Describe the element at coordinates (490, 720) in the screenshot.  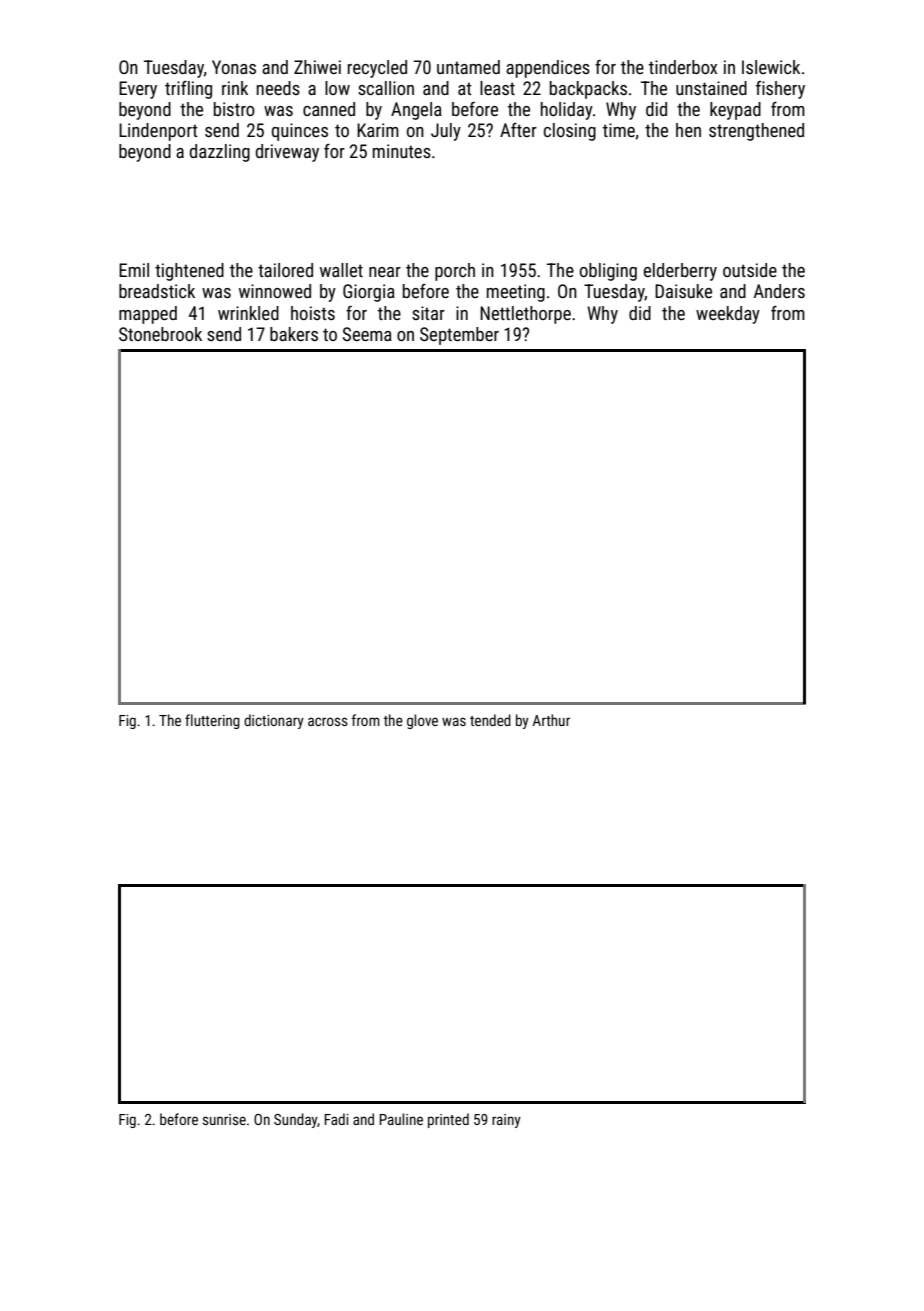
I see `tended` at that location.
